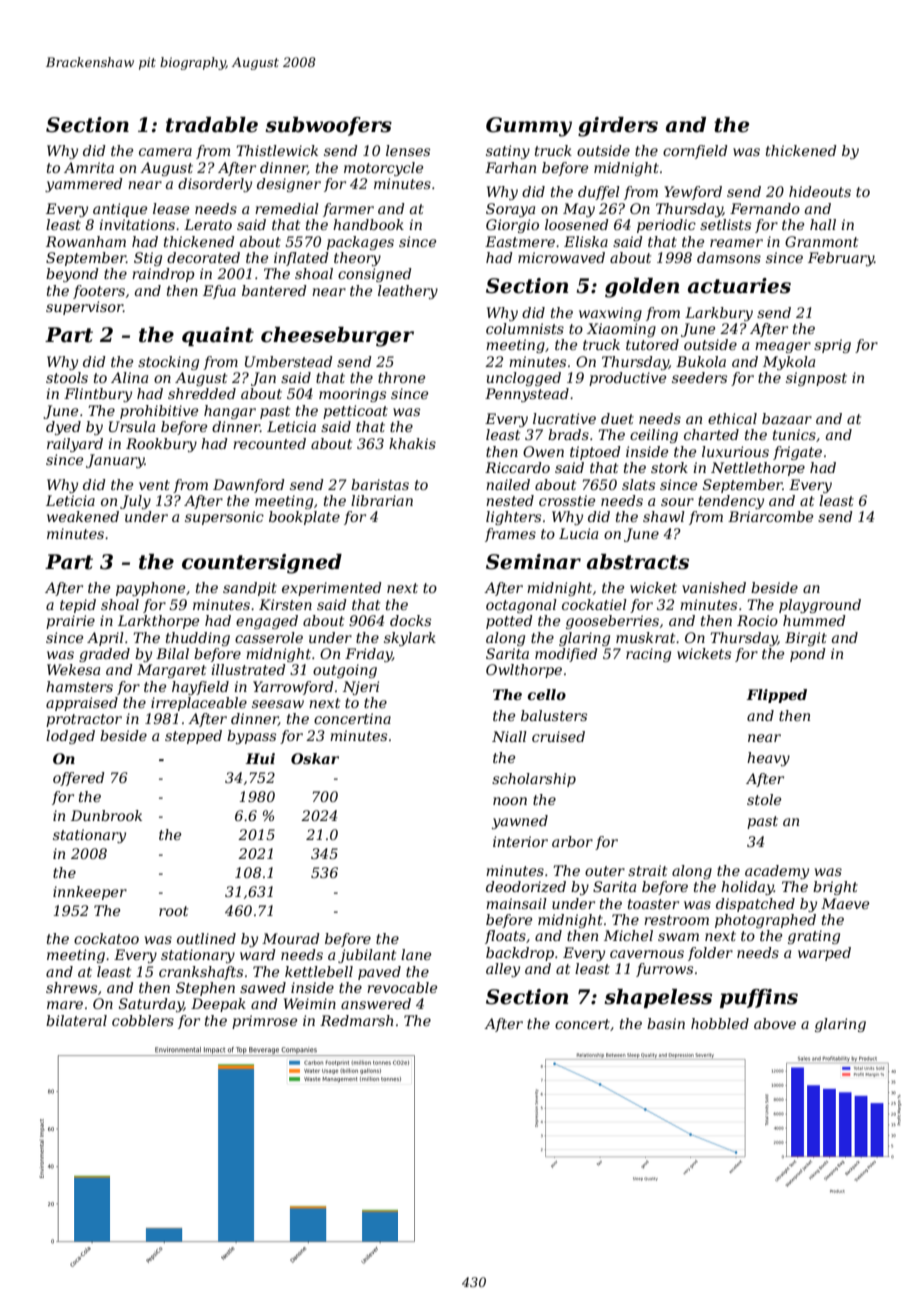  What do you see at coordinates (90, 893) in the screenshot?
I see `innkeeper` at bounding box center [90, 893].
